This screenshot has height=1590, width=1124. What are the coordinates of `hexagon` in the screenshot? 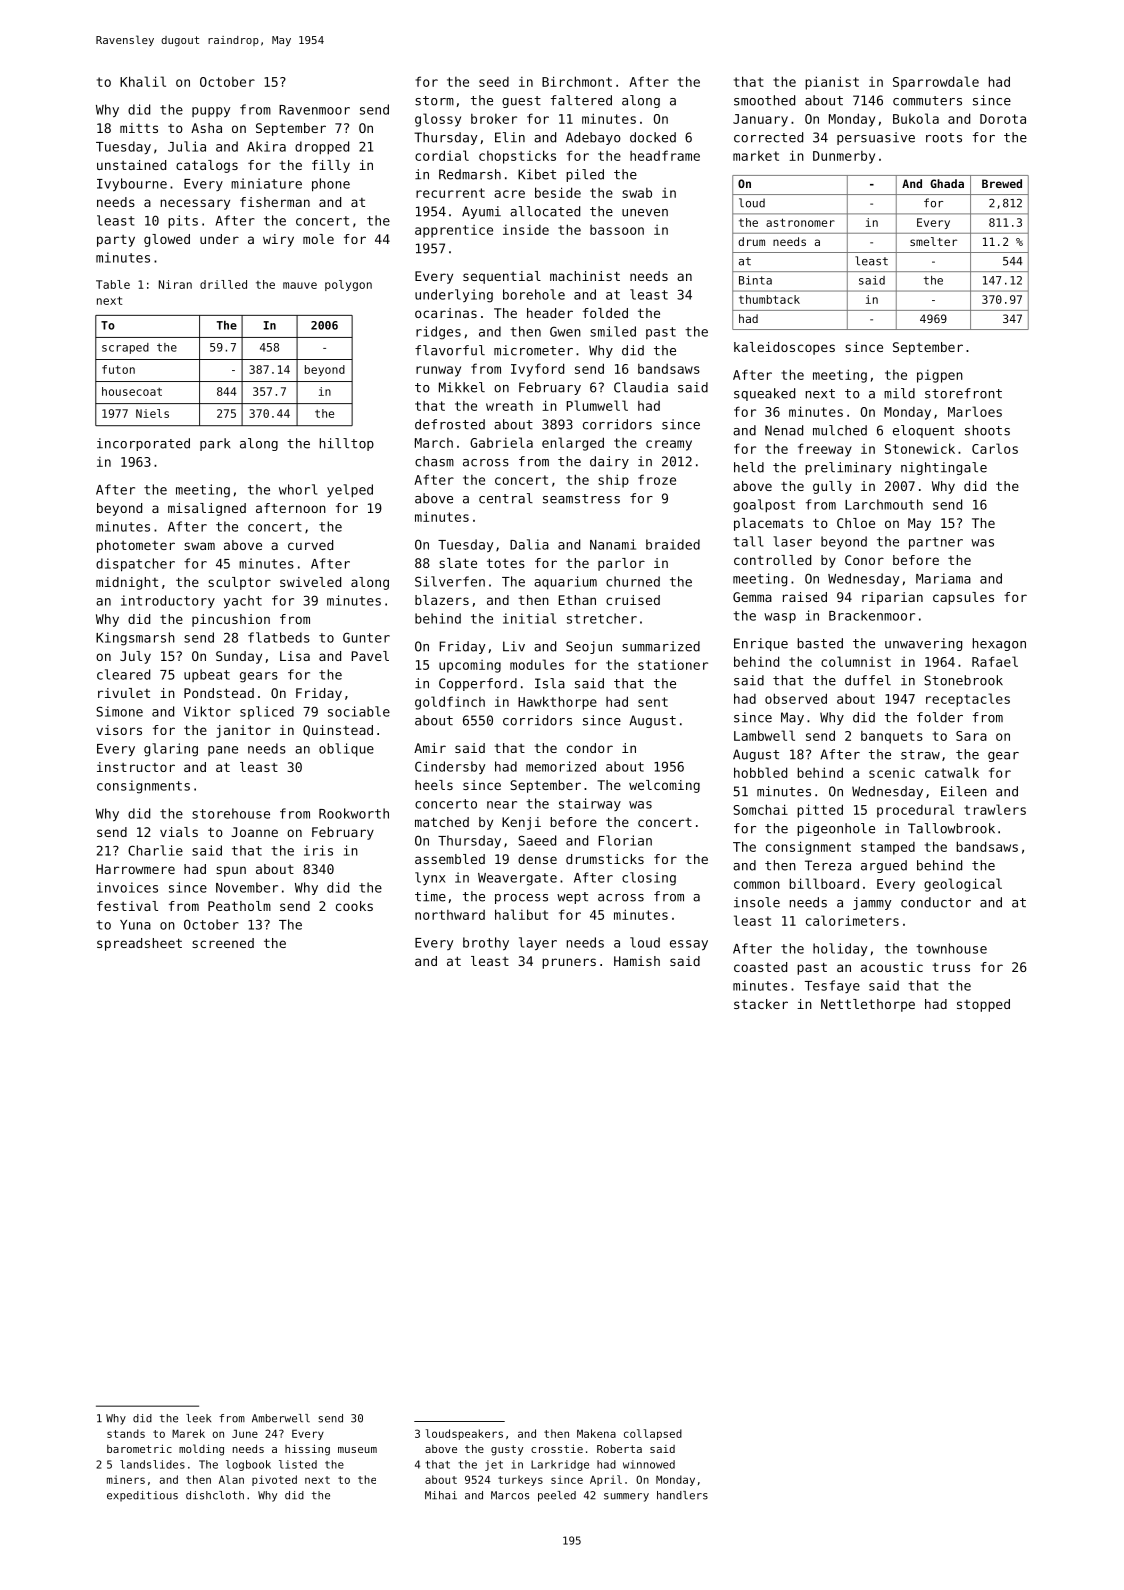 It's located at (999, 644).
